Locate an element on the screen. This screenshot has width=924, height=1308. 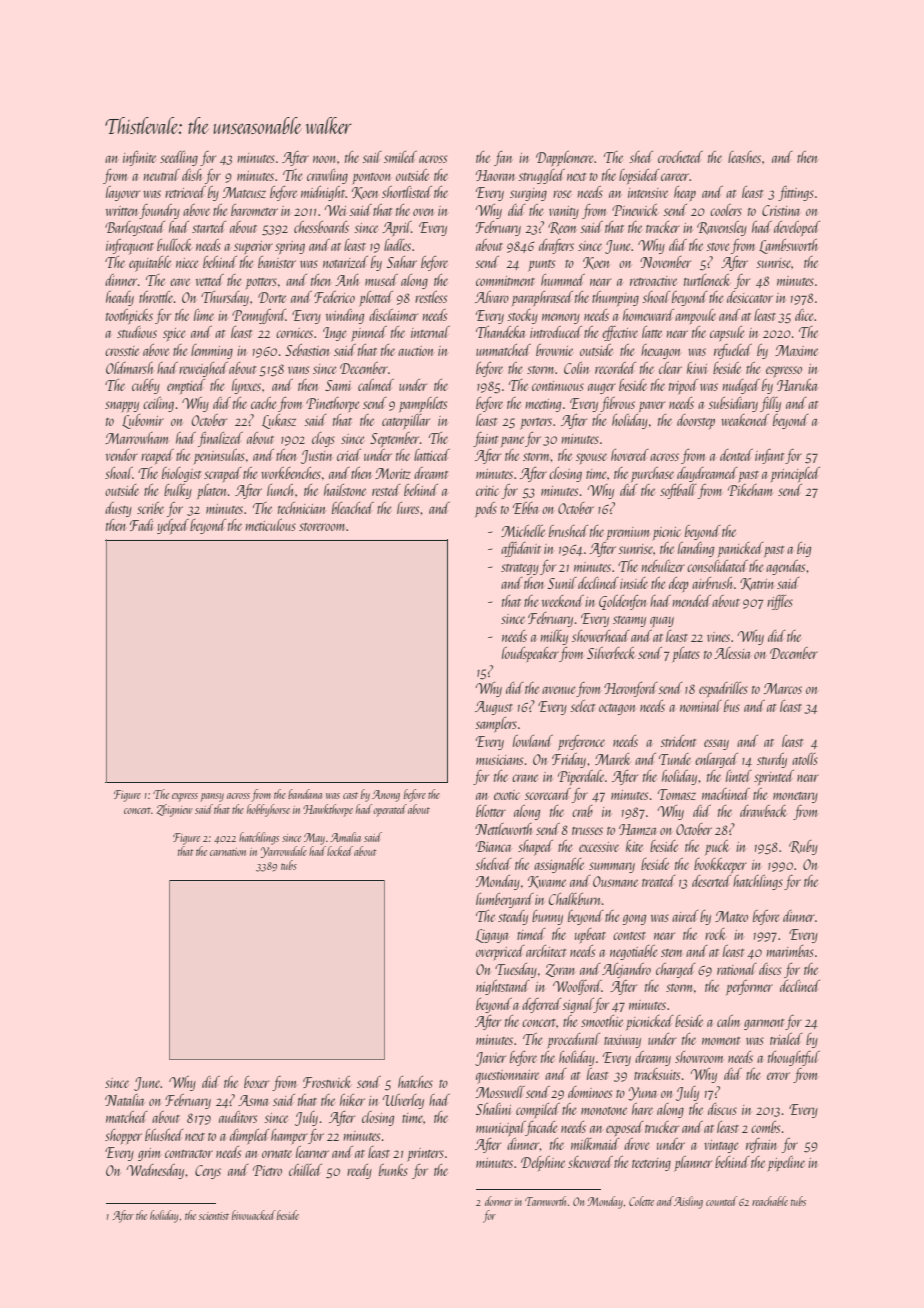
landing is located at coordinates (696, 549).
